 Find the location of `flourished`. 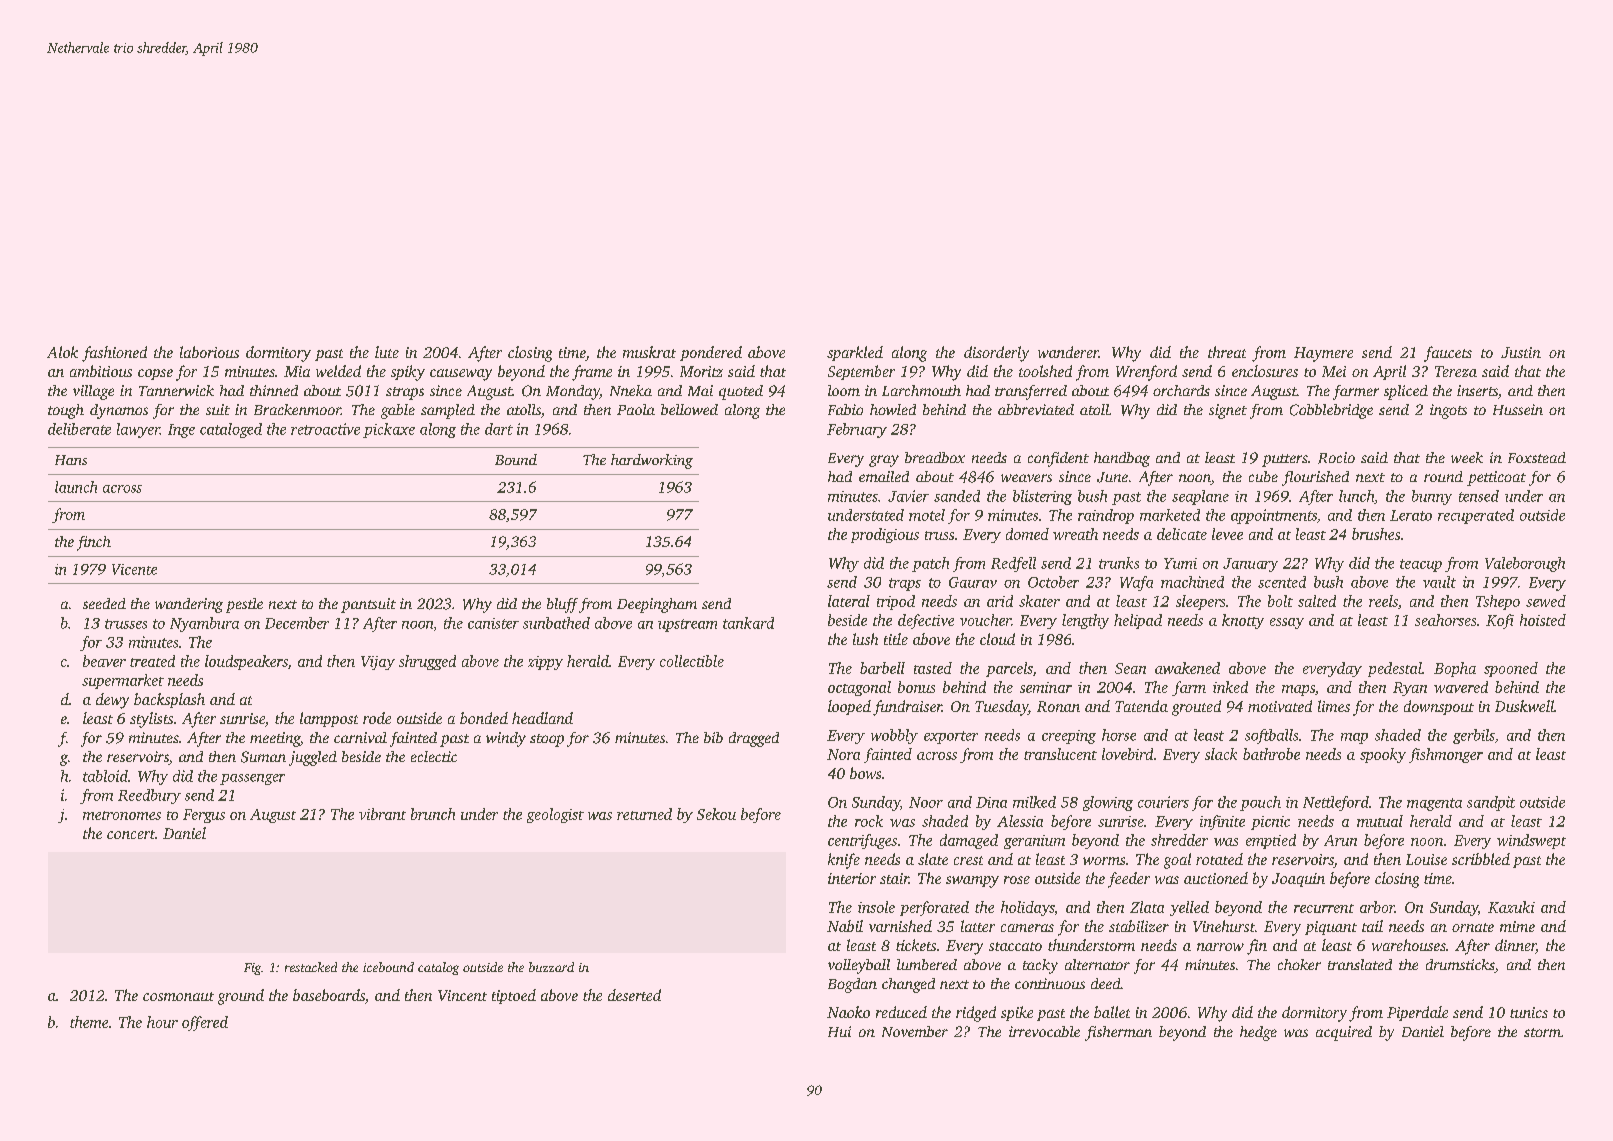

flourished is located at coordinates (1315, 478).
